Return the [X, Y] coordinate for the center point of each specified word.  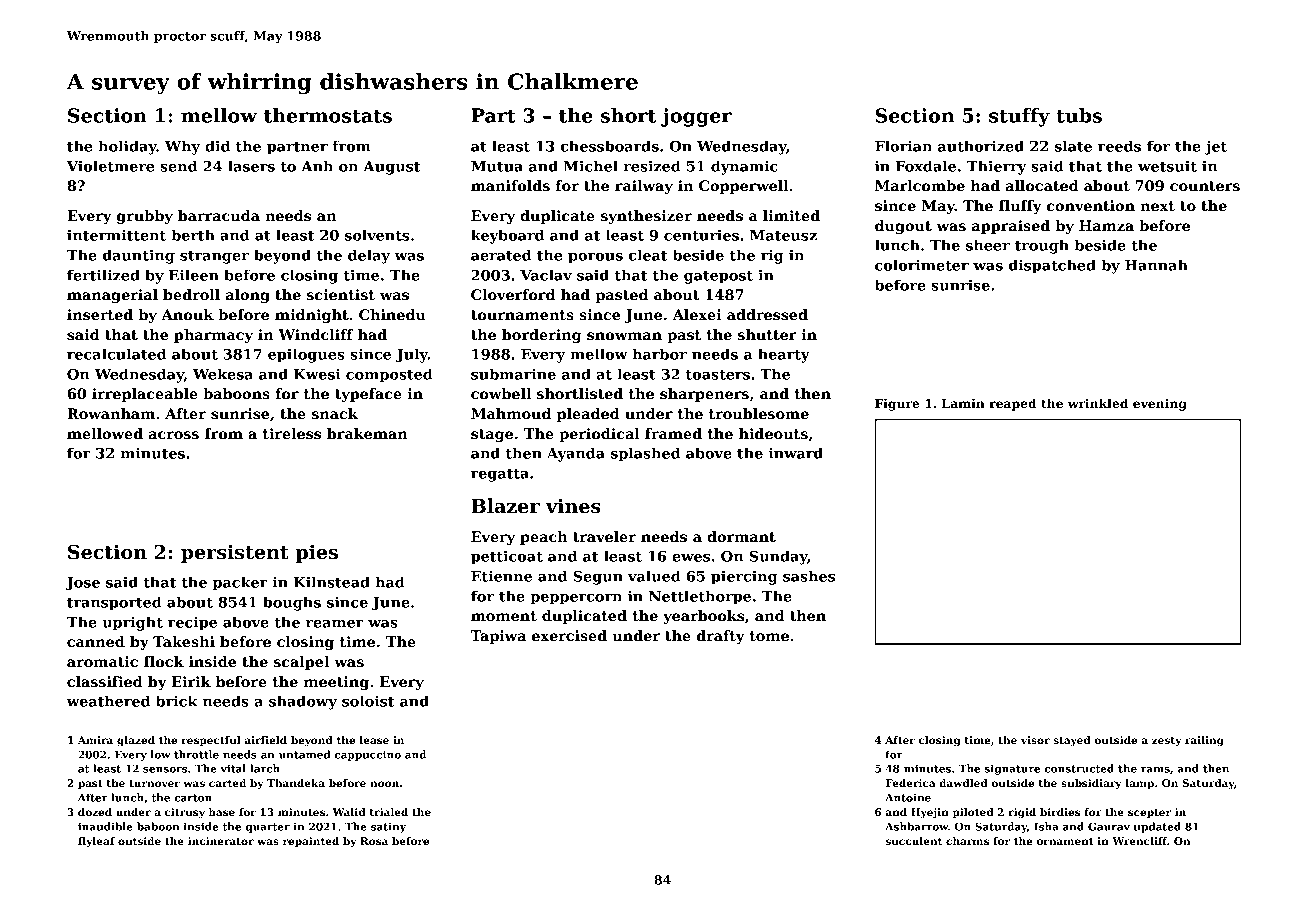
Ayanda [576, 454]
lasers [251, 166]
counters [1205, 186]
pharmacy [213, 336]
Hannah [1156, 265]
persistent [235, 553]
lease [374, 740]
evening [1160, 405]
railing [1204, 741]
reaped [1013, 404]
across [174, 435]
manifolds [510, 185]
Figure [897, 405]
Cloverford [513, 294]
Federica [911, 783]
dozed [95, 812]
